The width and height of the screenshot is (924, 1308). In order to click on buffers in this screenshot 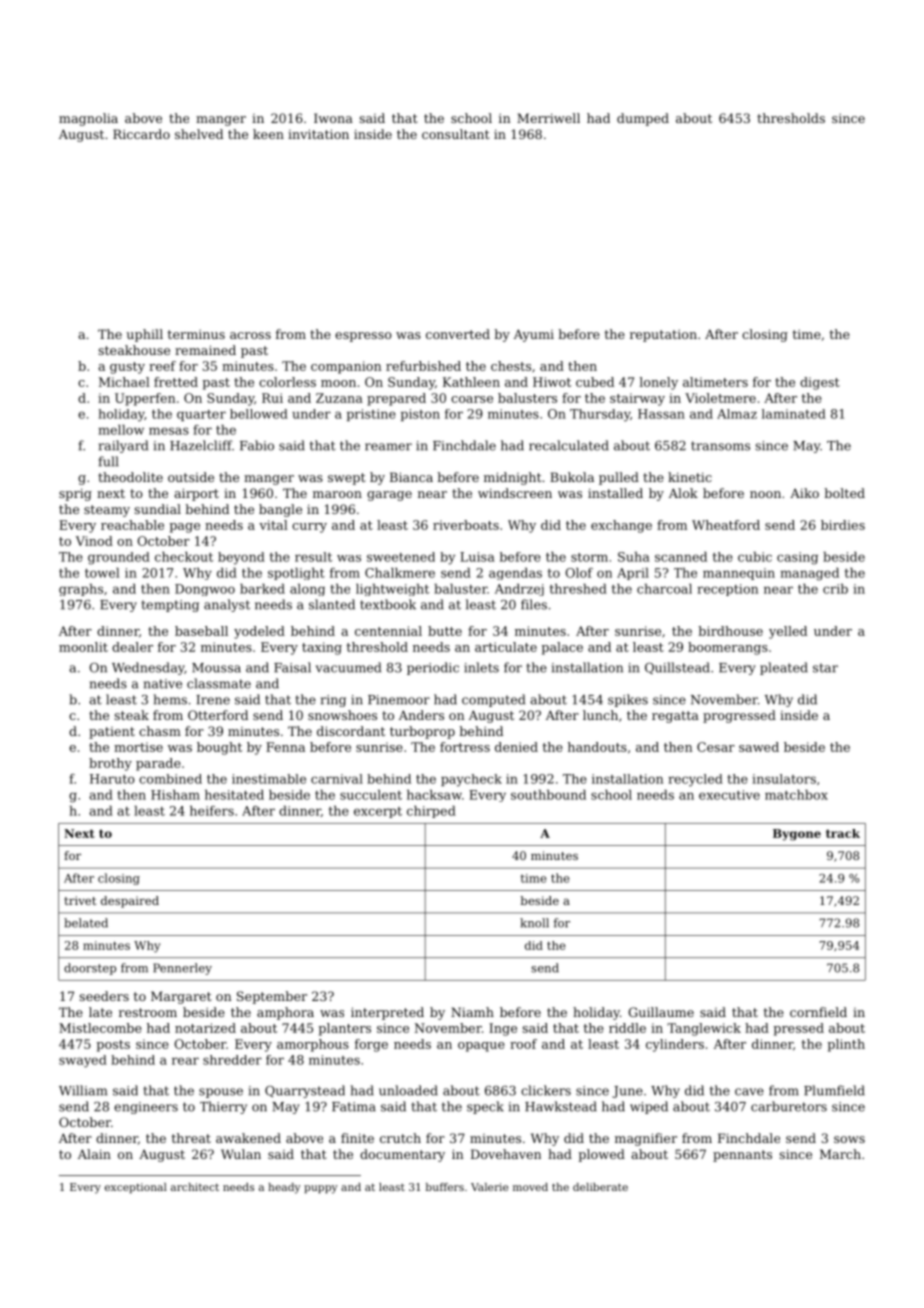, I will do `click(445, 1187)`.
